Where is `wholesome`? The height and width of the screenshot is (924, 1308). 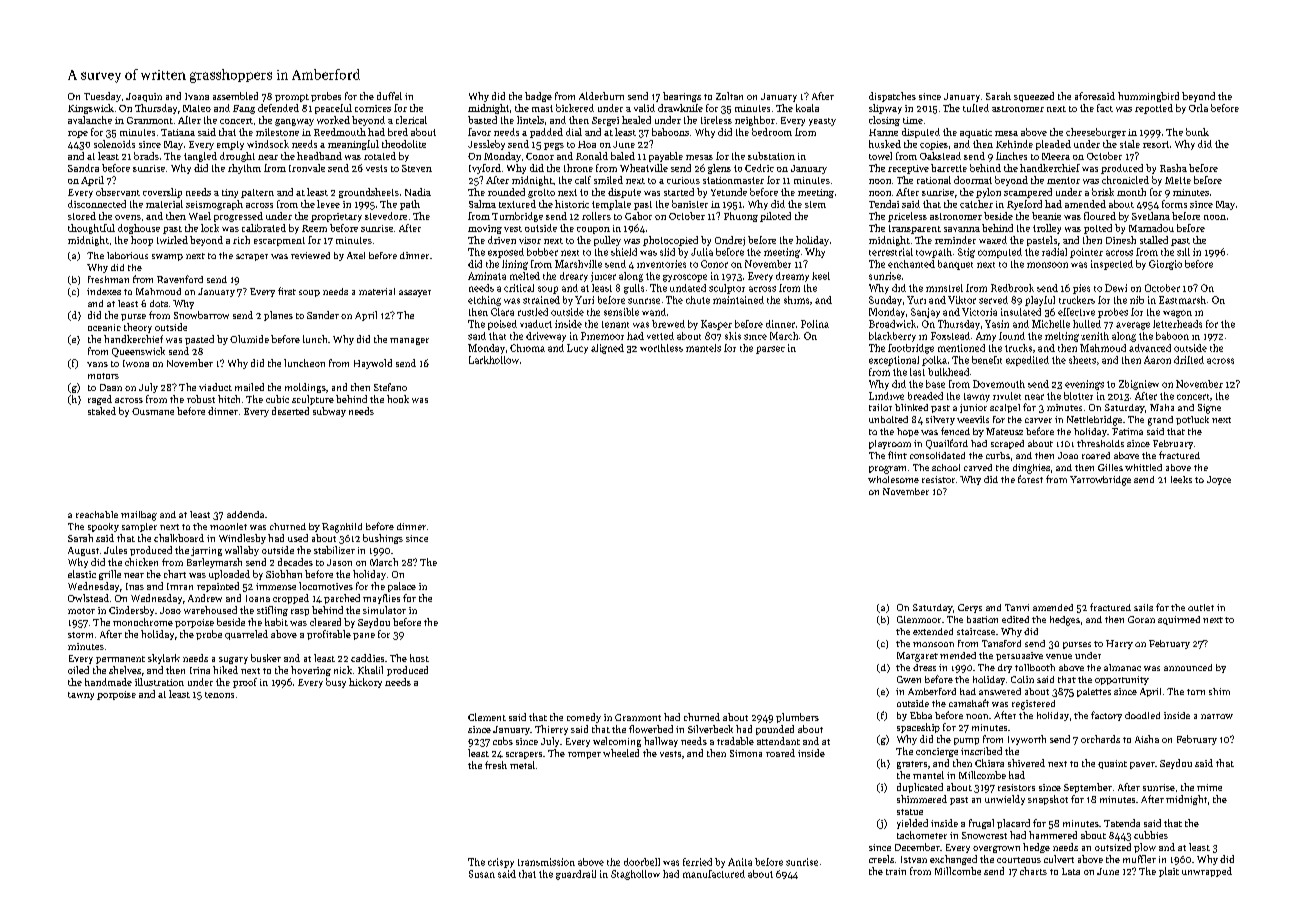
wholesome is located at coordinates (893, 479).
